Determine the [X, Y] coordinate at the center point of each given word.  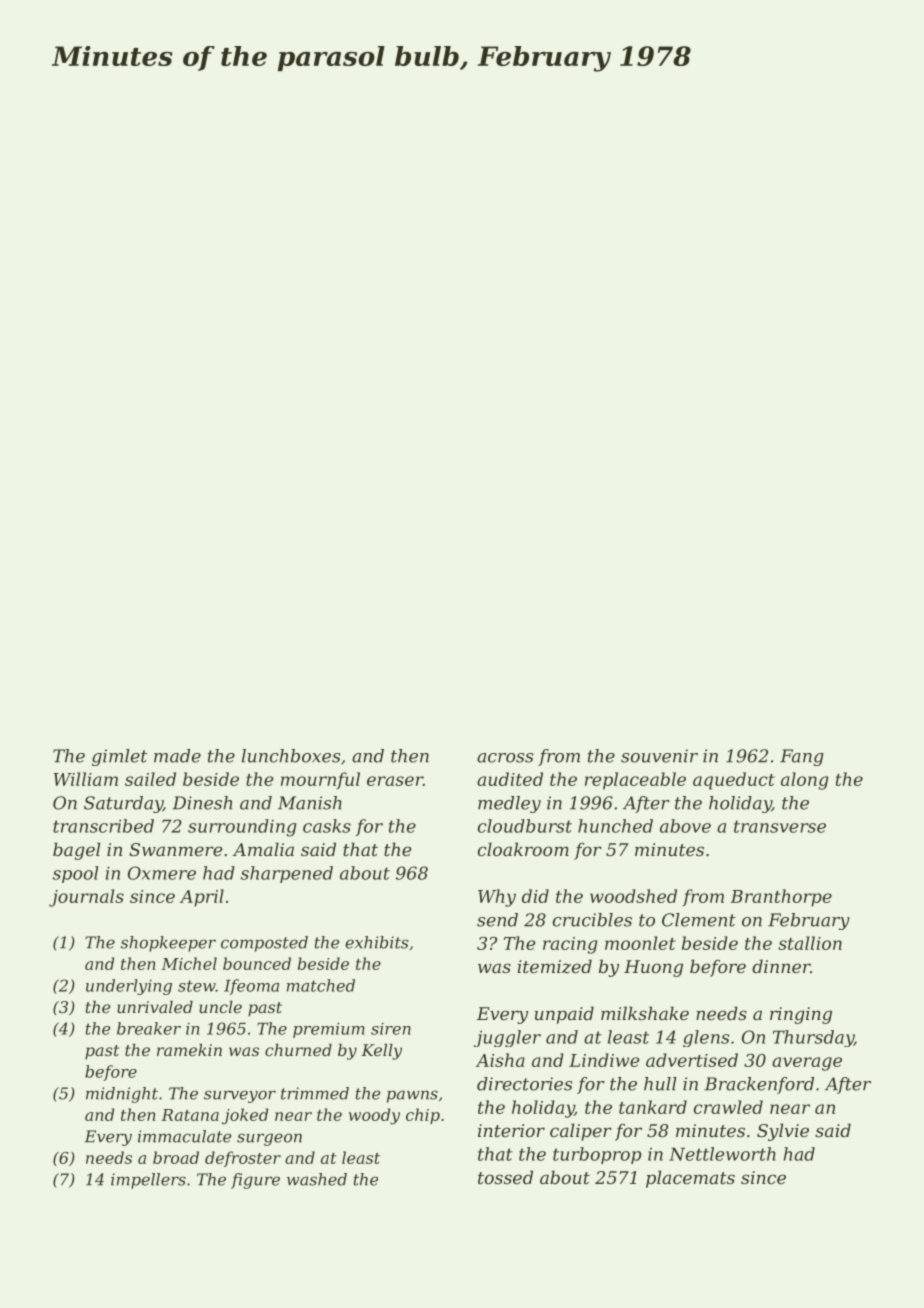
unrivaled [155, 1007]
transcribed [103, 826]
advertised [692, 1060]
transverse [780, 826]
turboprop [597, 1155]
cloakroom [523, 849]
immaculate [184, 1136]
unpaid [564, 1015]
